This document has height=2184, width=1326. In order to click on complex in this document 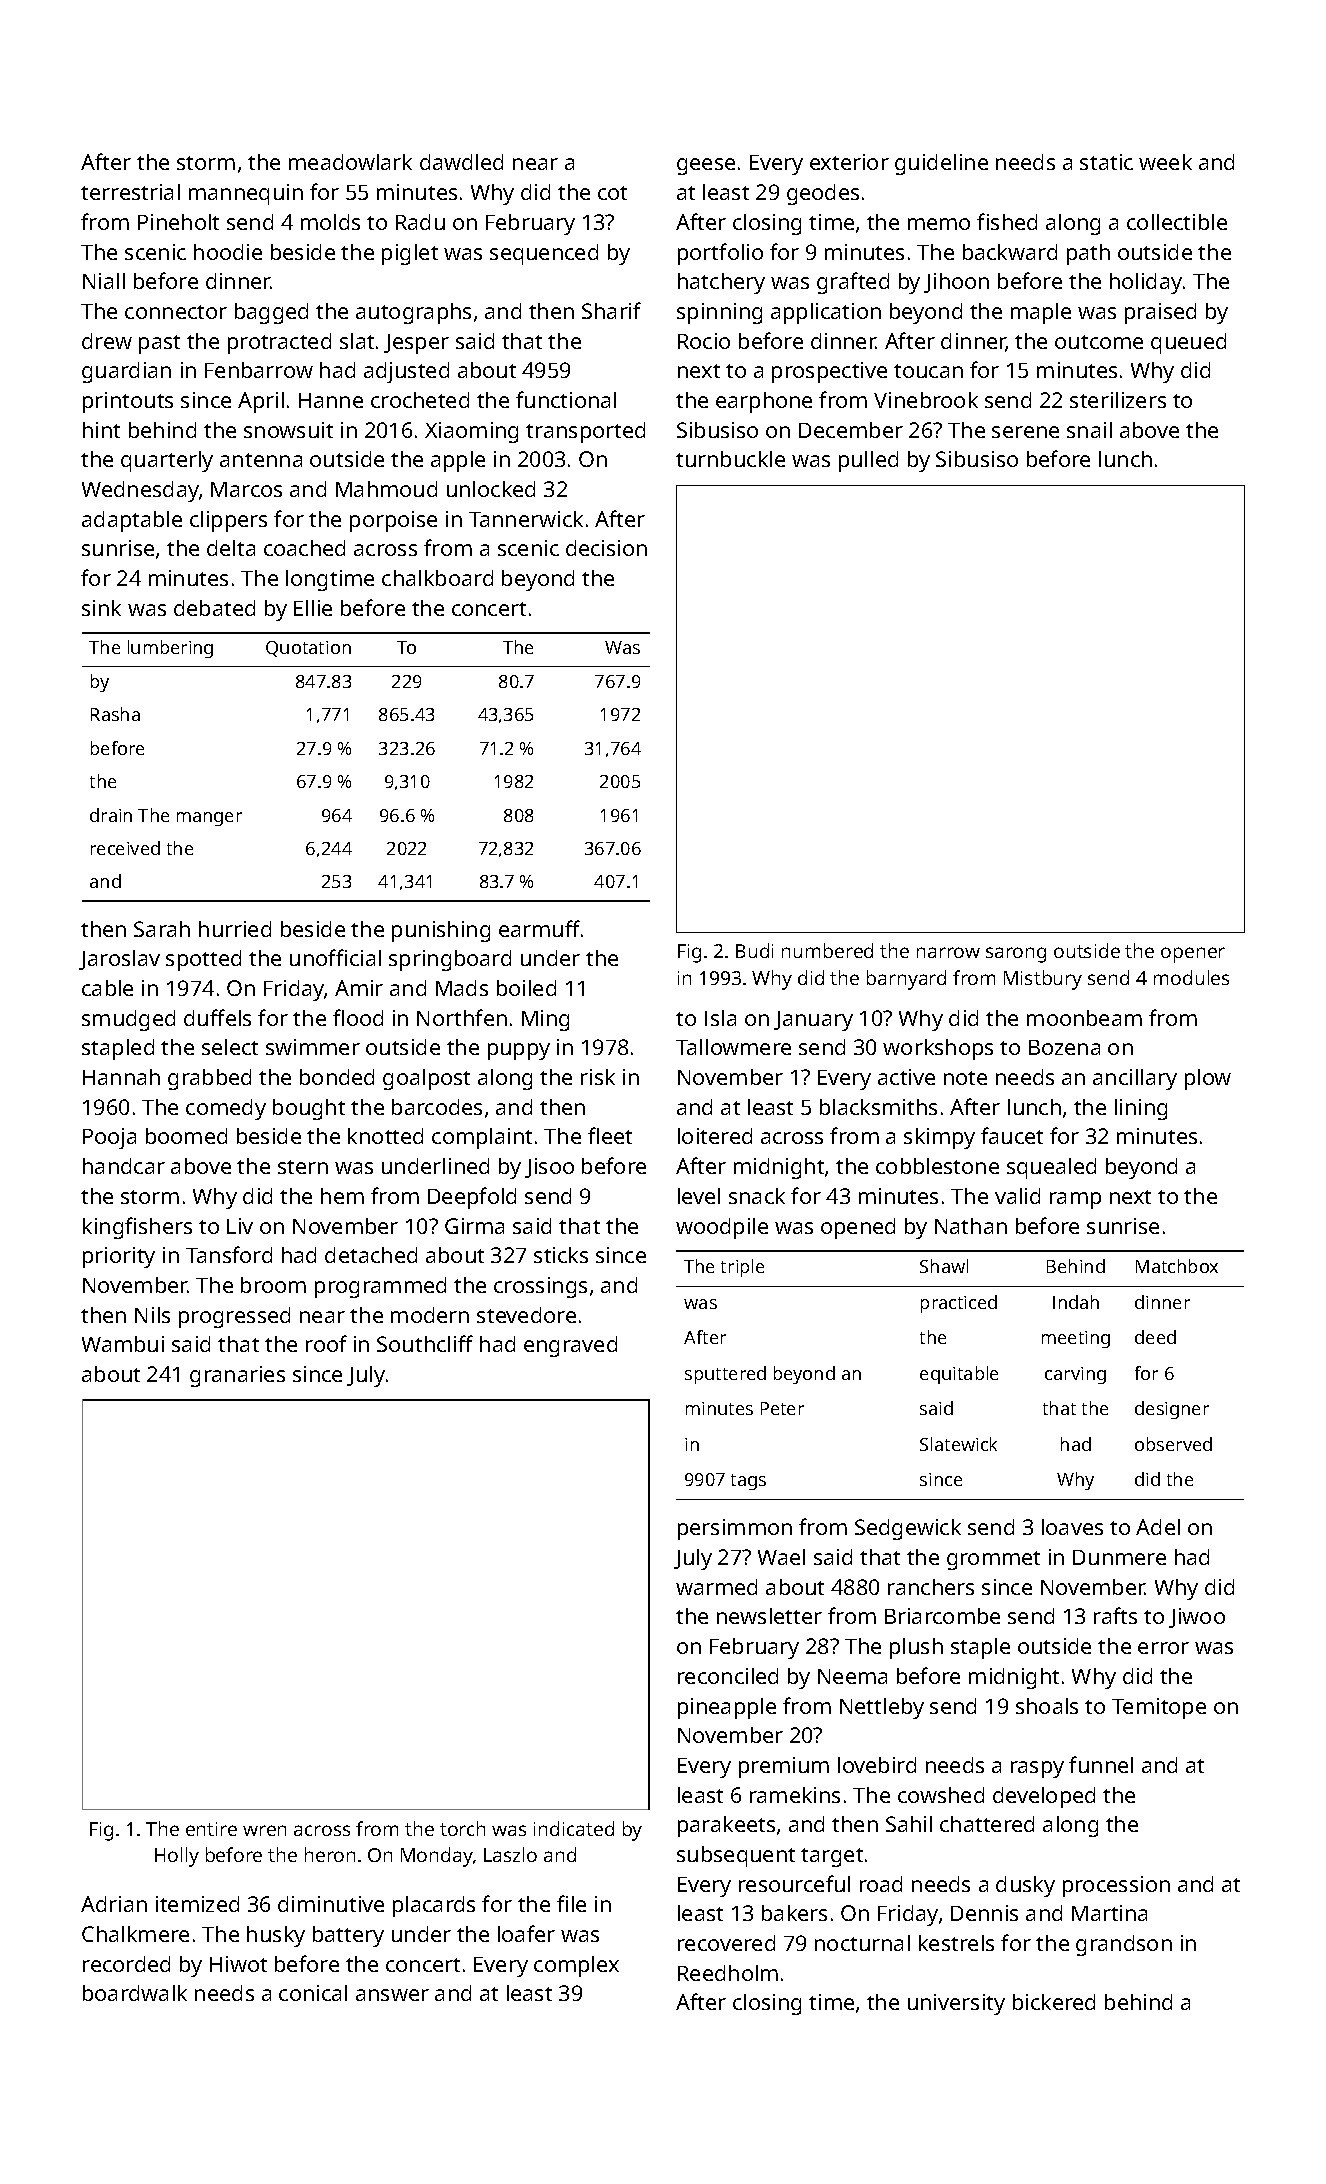, I will do `click(576, 1966)`.
